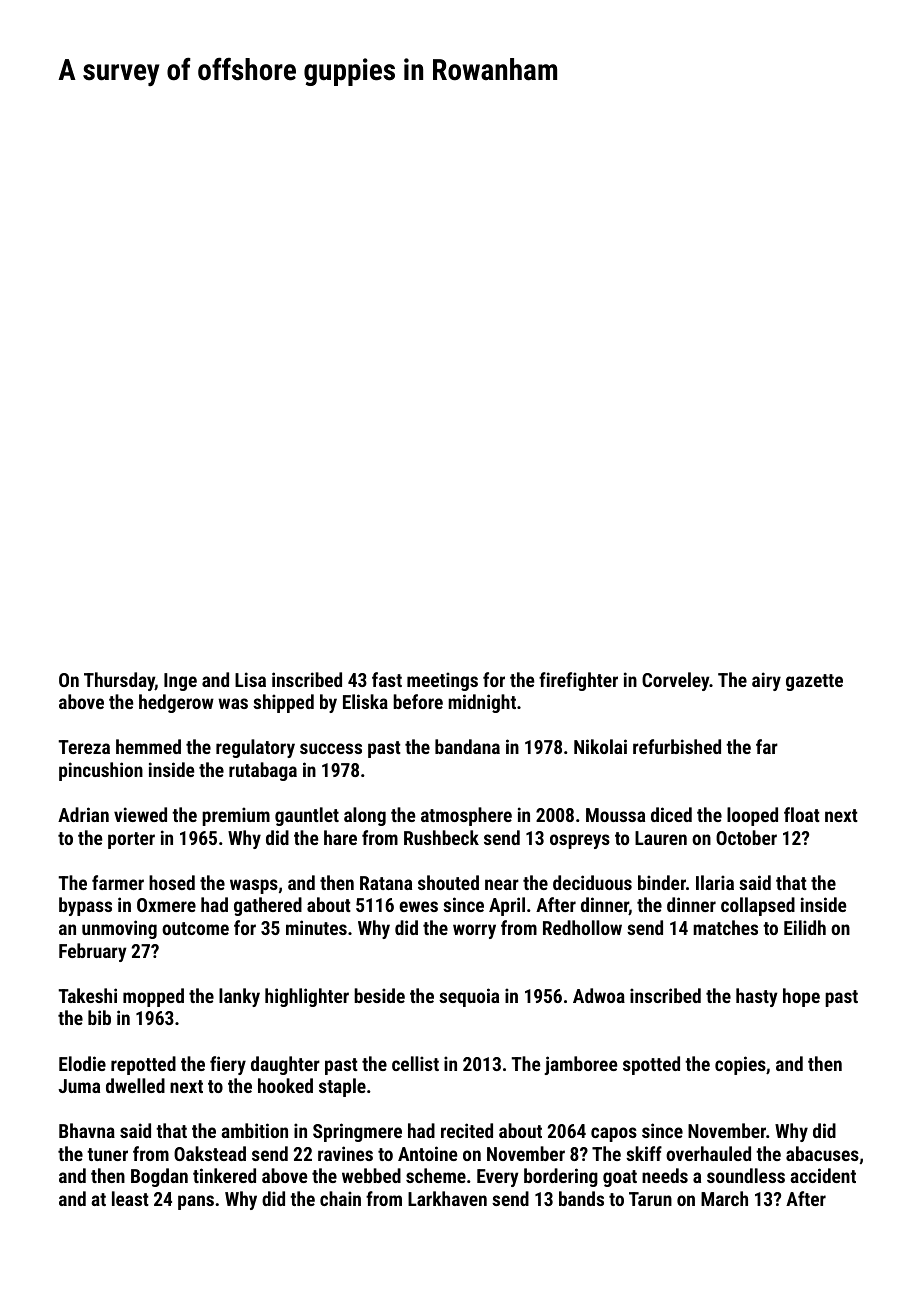 Image resolution: width=924 pixels, height=1314 pixels. I want to click on Oakstead, so click(210, 1153).
